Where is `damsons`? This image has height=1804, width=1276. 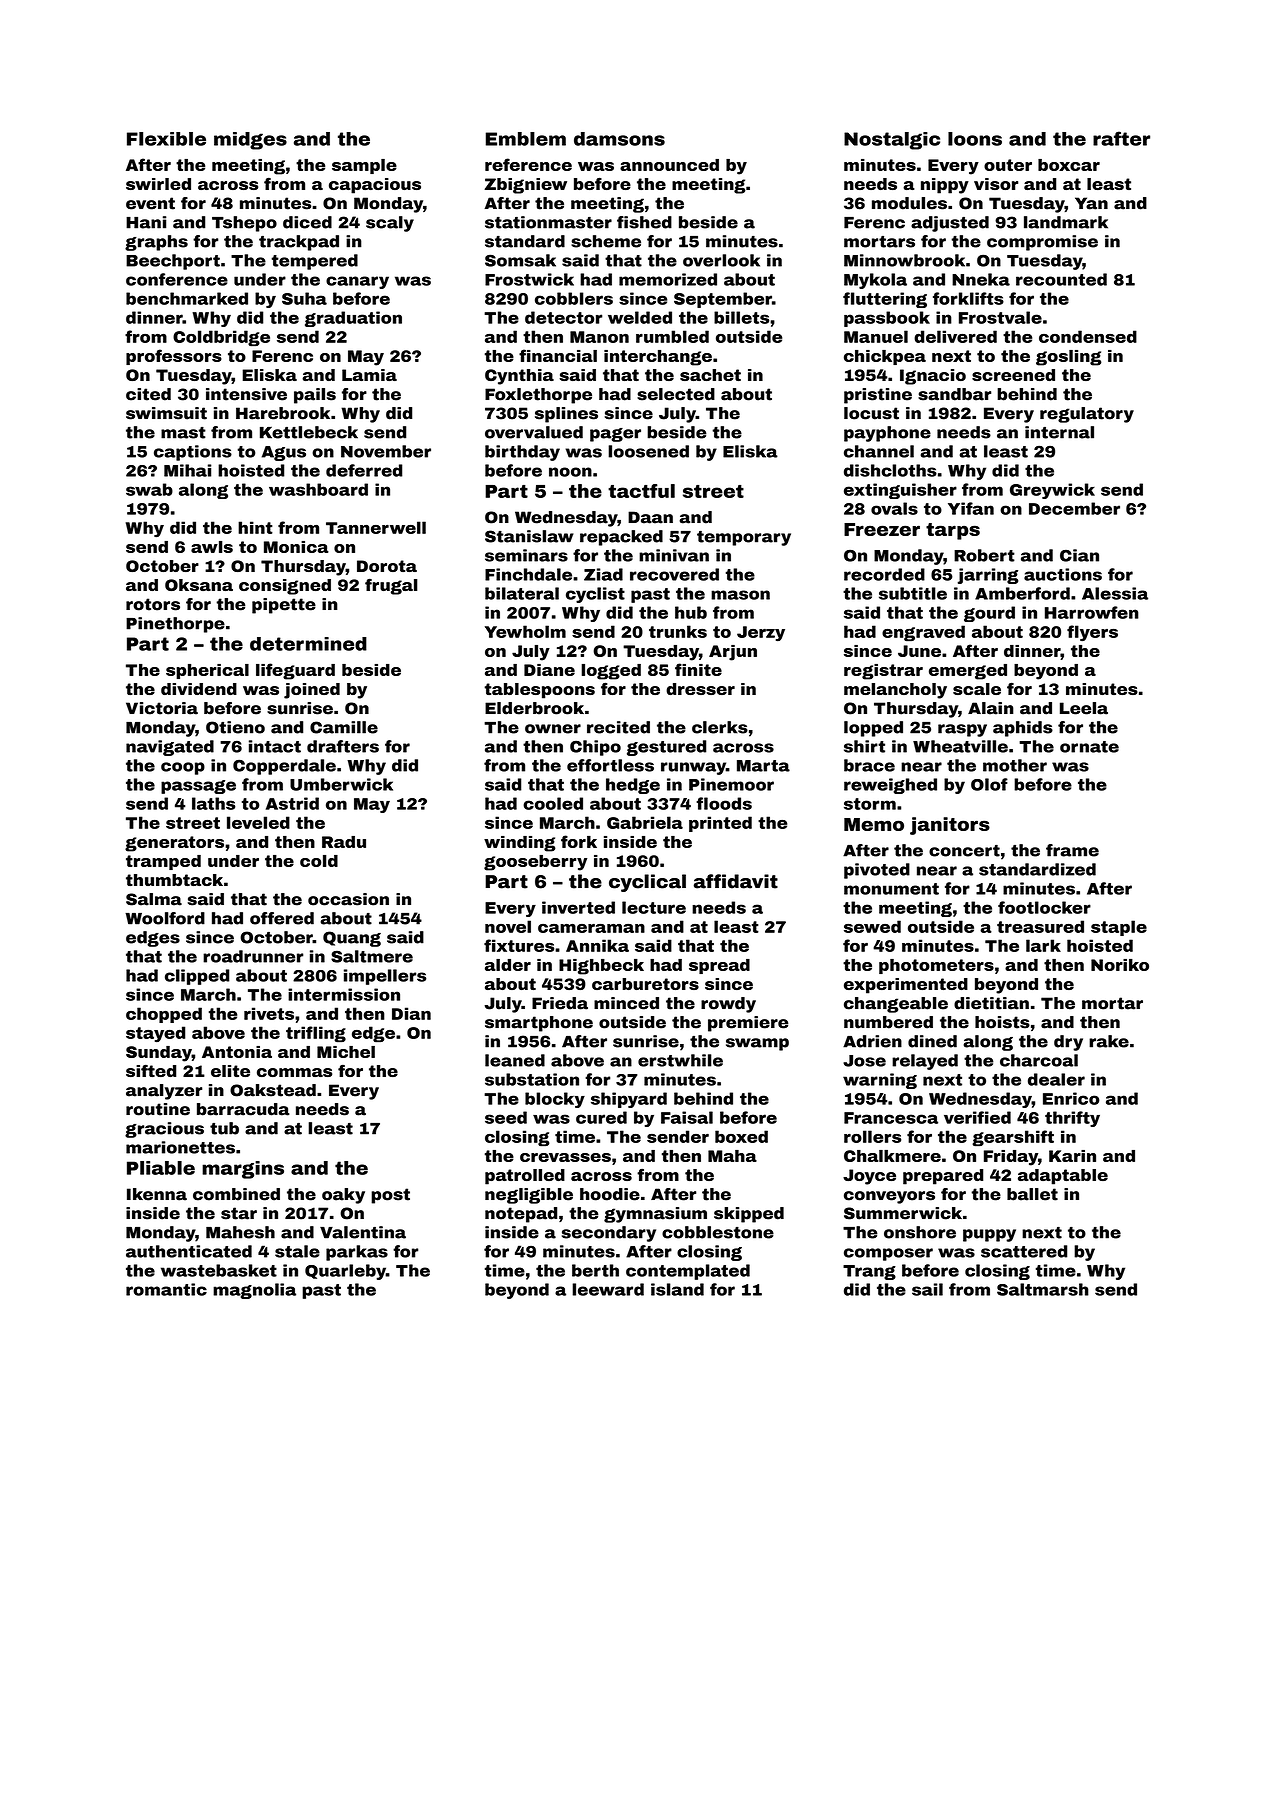
damsons is located at coordinates (619, 139).
